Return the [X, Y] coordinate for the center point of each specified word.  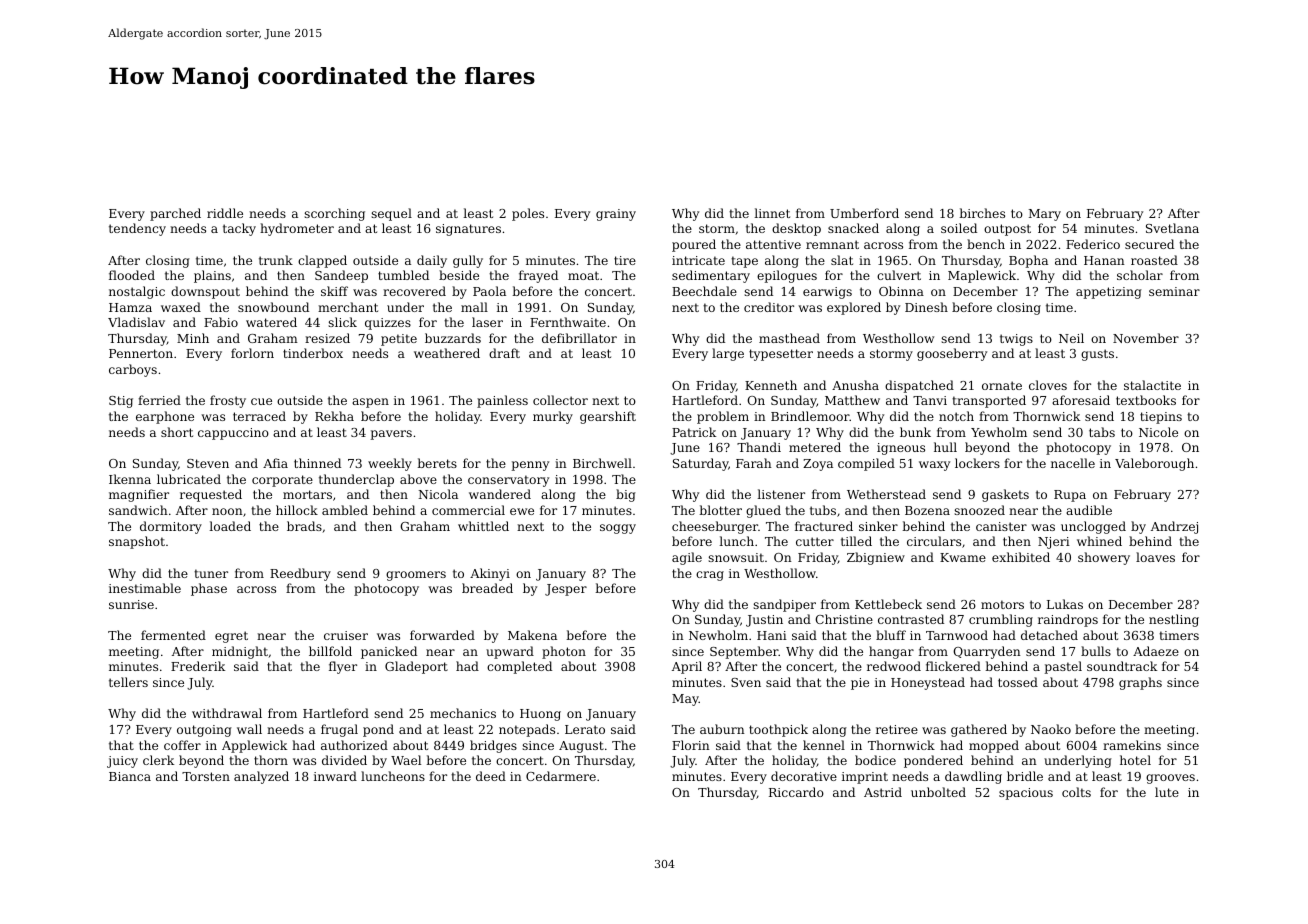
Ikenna [130, 479]
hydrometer [297, 229]
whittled [483, 526]
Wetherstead [886, 494]
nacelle [1073, 463]
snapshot [137, 542]
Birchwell [602, 463]
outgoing [204, 731]
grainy [616, 215]
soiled [959, 228]
